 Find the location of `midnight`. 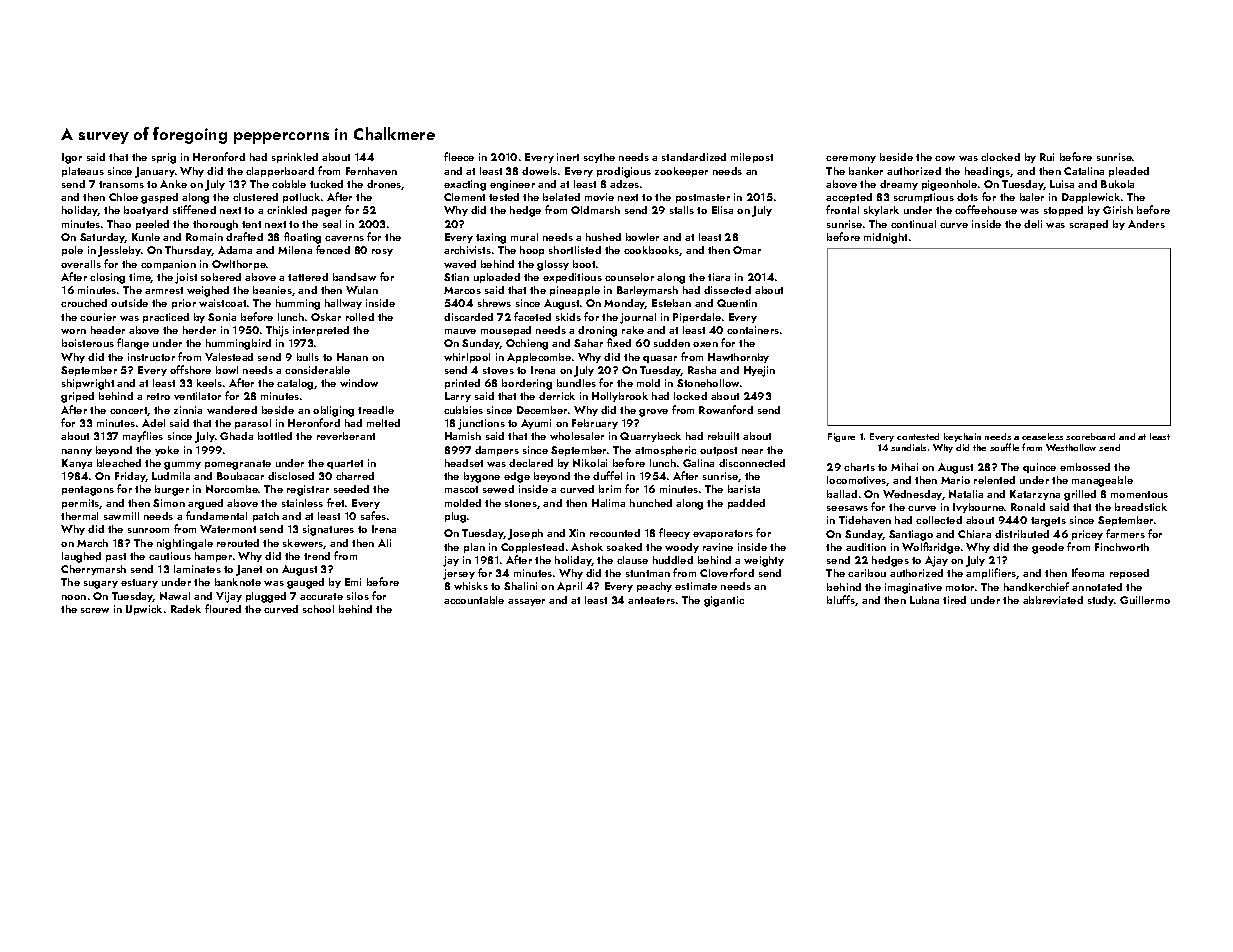

midnight is located at coordinates (885, 238).
